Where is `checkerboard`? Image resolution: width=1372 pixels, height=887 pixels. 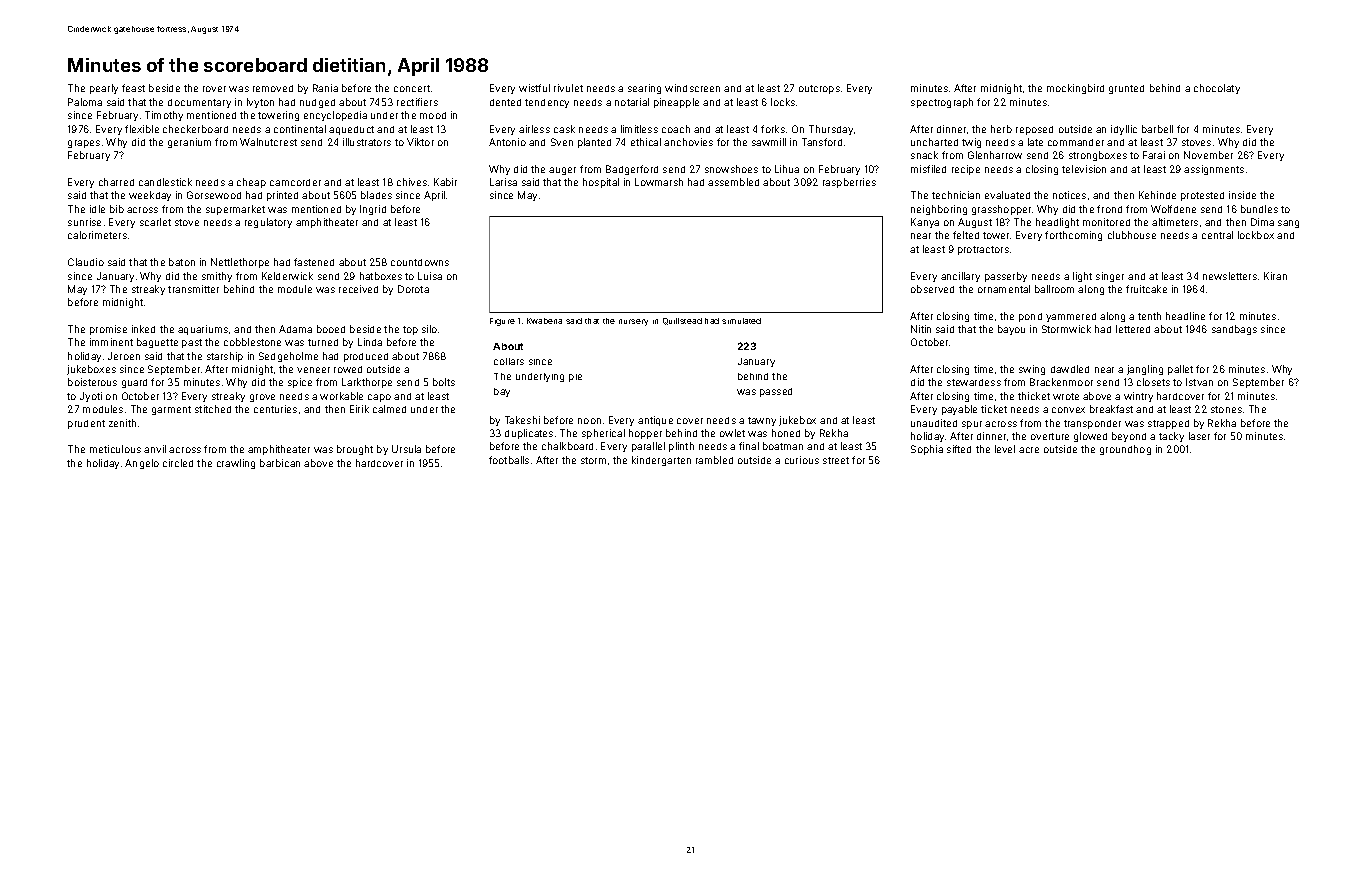 checkerboard is located at coordinates (195, 129).
